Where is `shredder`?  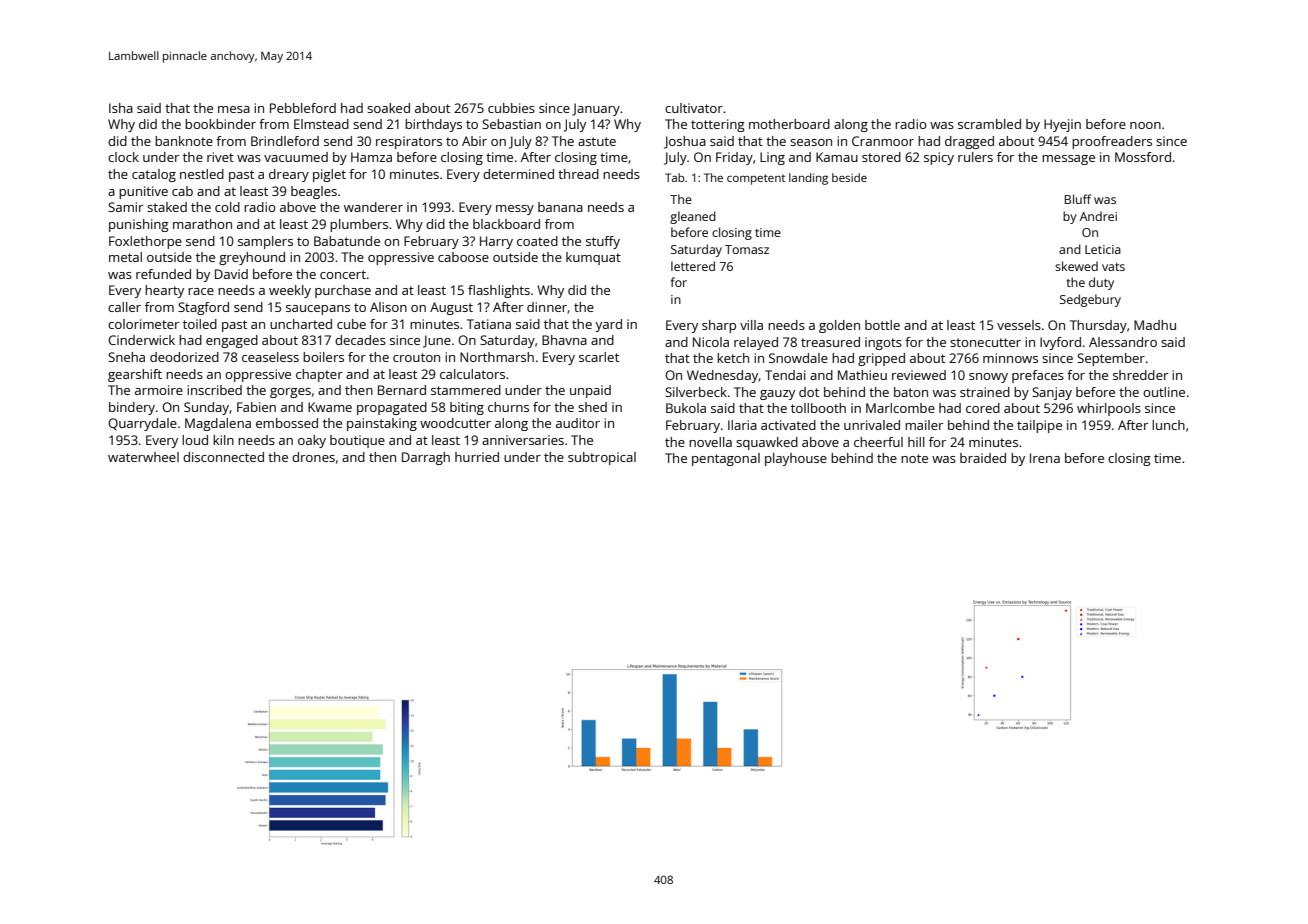
shredder is located at coordinates (1140, 375).
